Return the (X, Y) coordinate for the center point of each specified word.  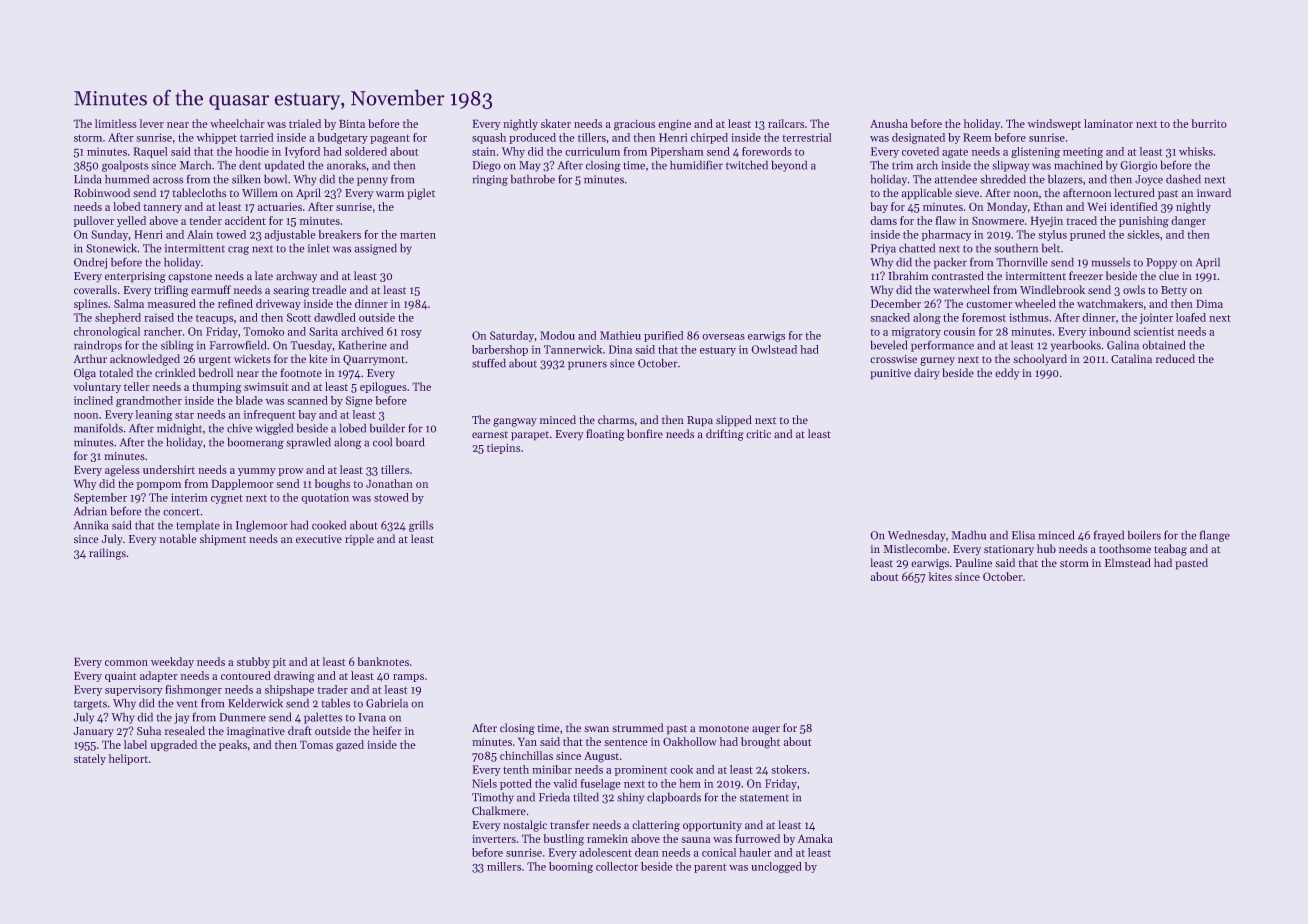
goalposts (125, 166)
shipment (223, 540)
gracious (634, 125)
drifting (725, 435)
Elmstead (1128, 563)
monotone (724, 729)
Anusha (889, 123)
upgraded (173, 746)
